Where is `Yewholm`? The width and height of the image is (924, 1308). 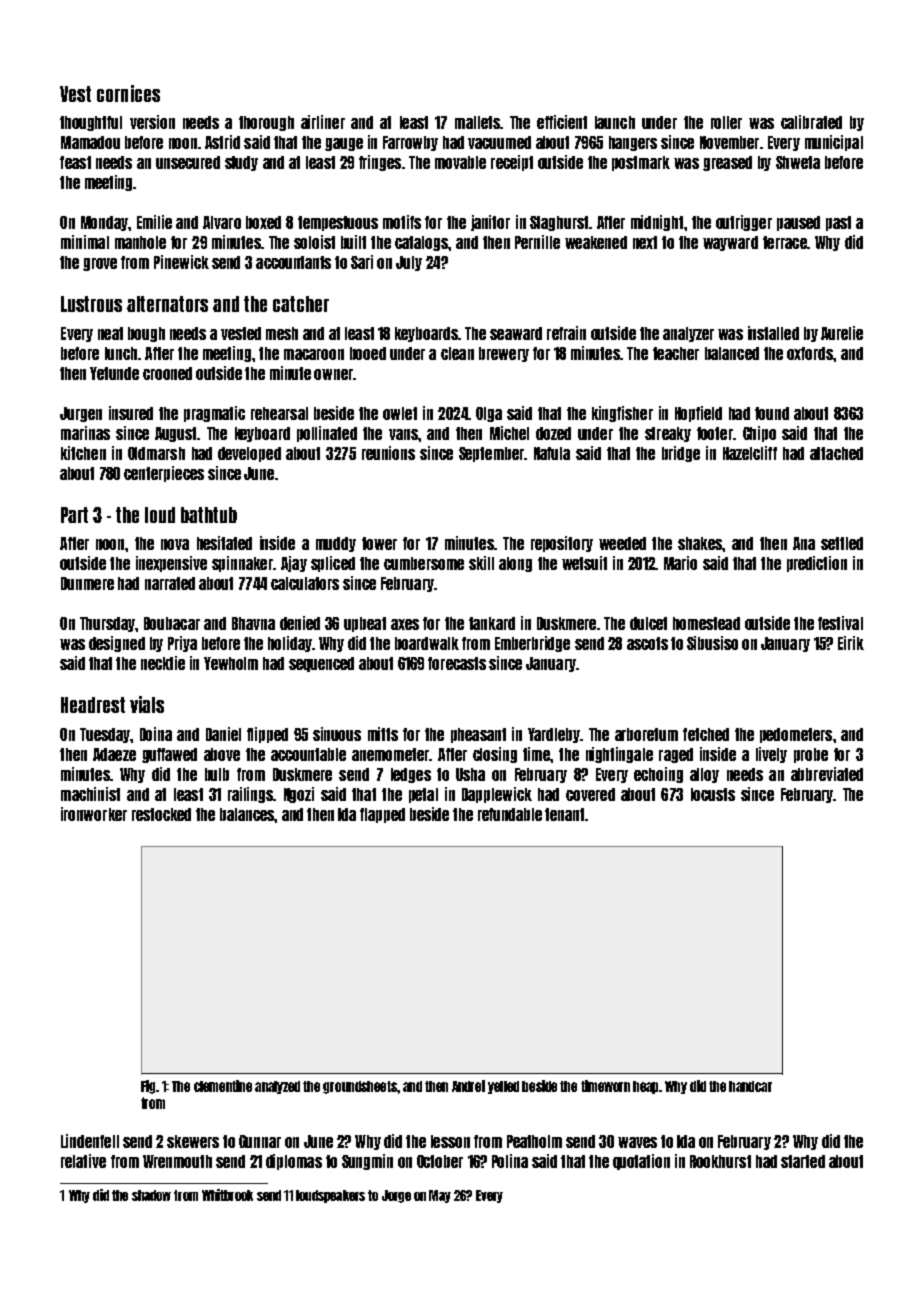 Yewholm is located at coordinates (231, 663).
